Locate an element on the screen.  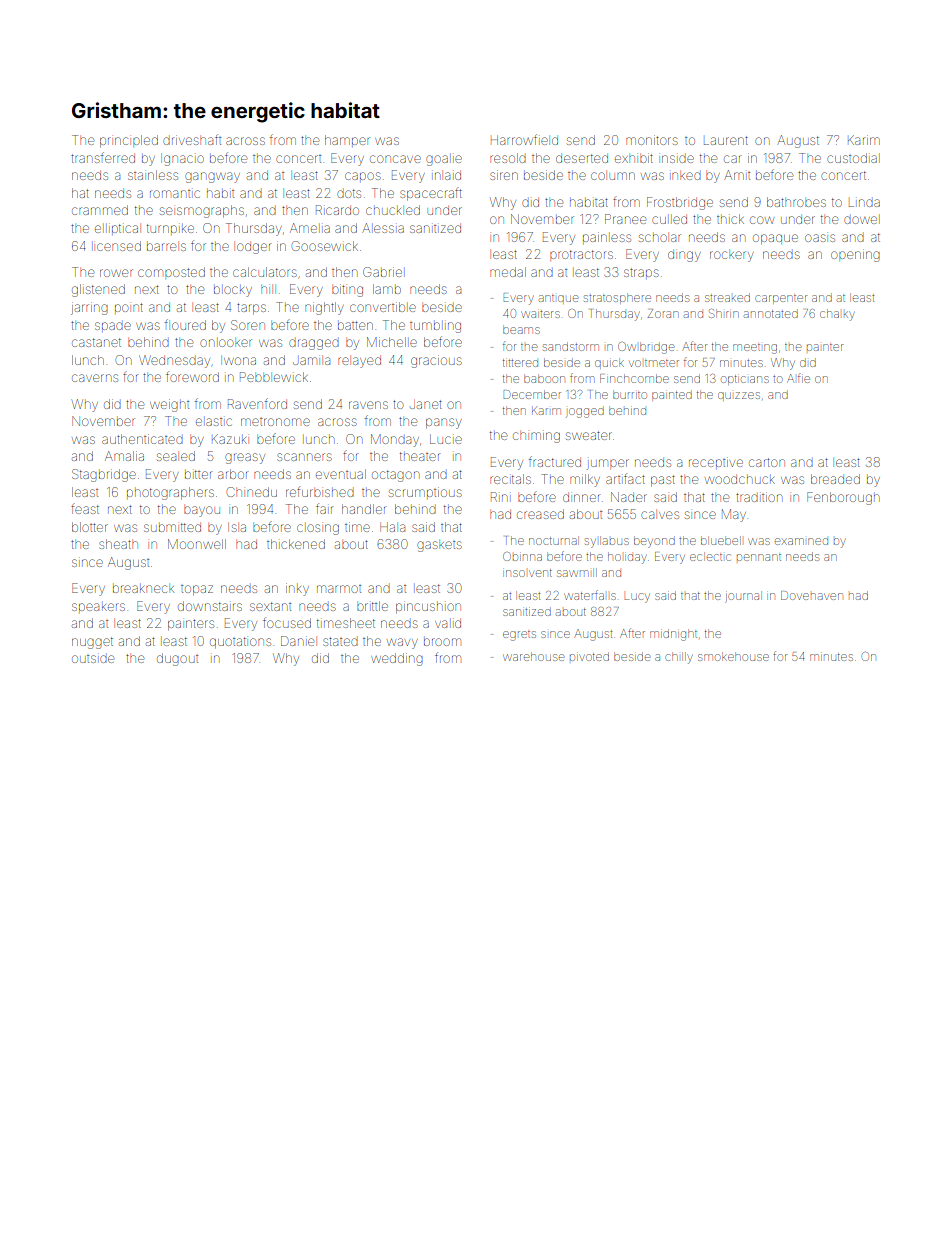
painted is located at coordinates (672, 396).
